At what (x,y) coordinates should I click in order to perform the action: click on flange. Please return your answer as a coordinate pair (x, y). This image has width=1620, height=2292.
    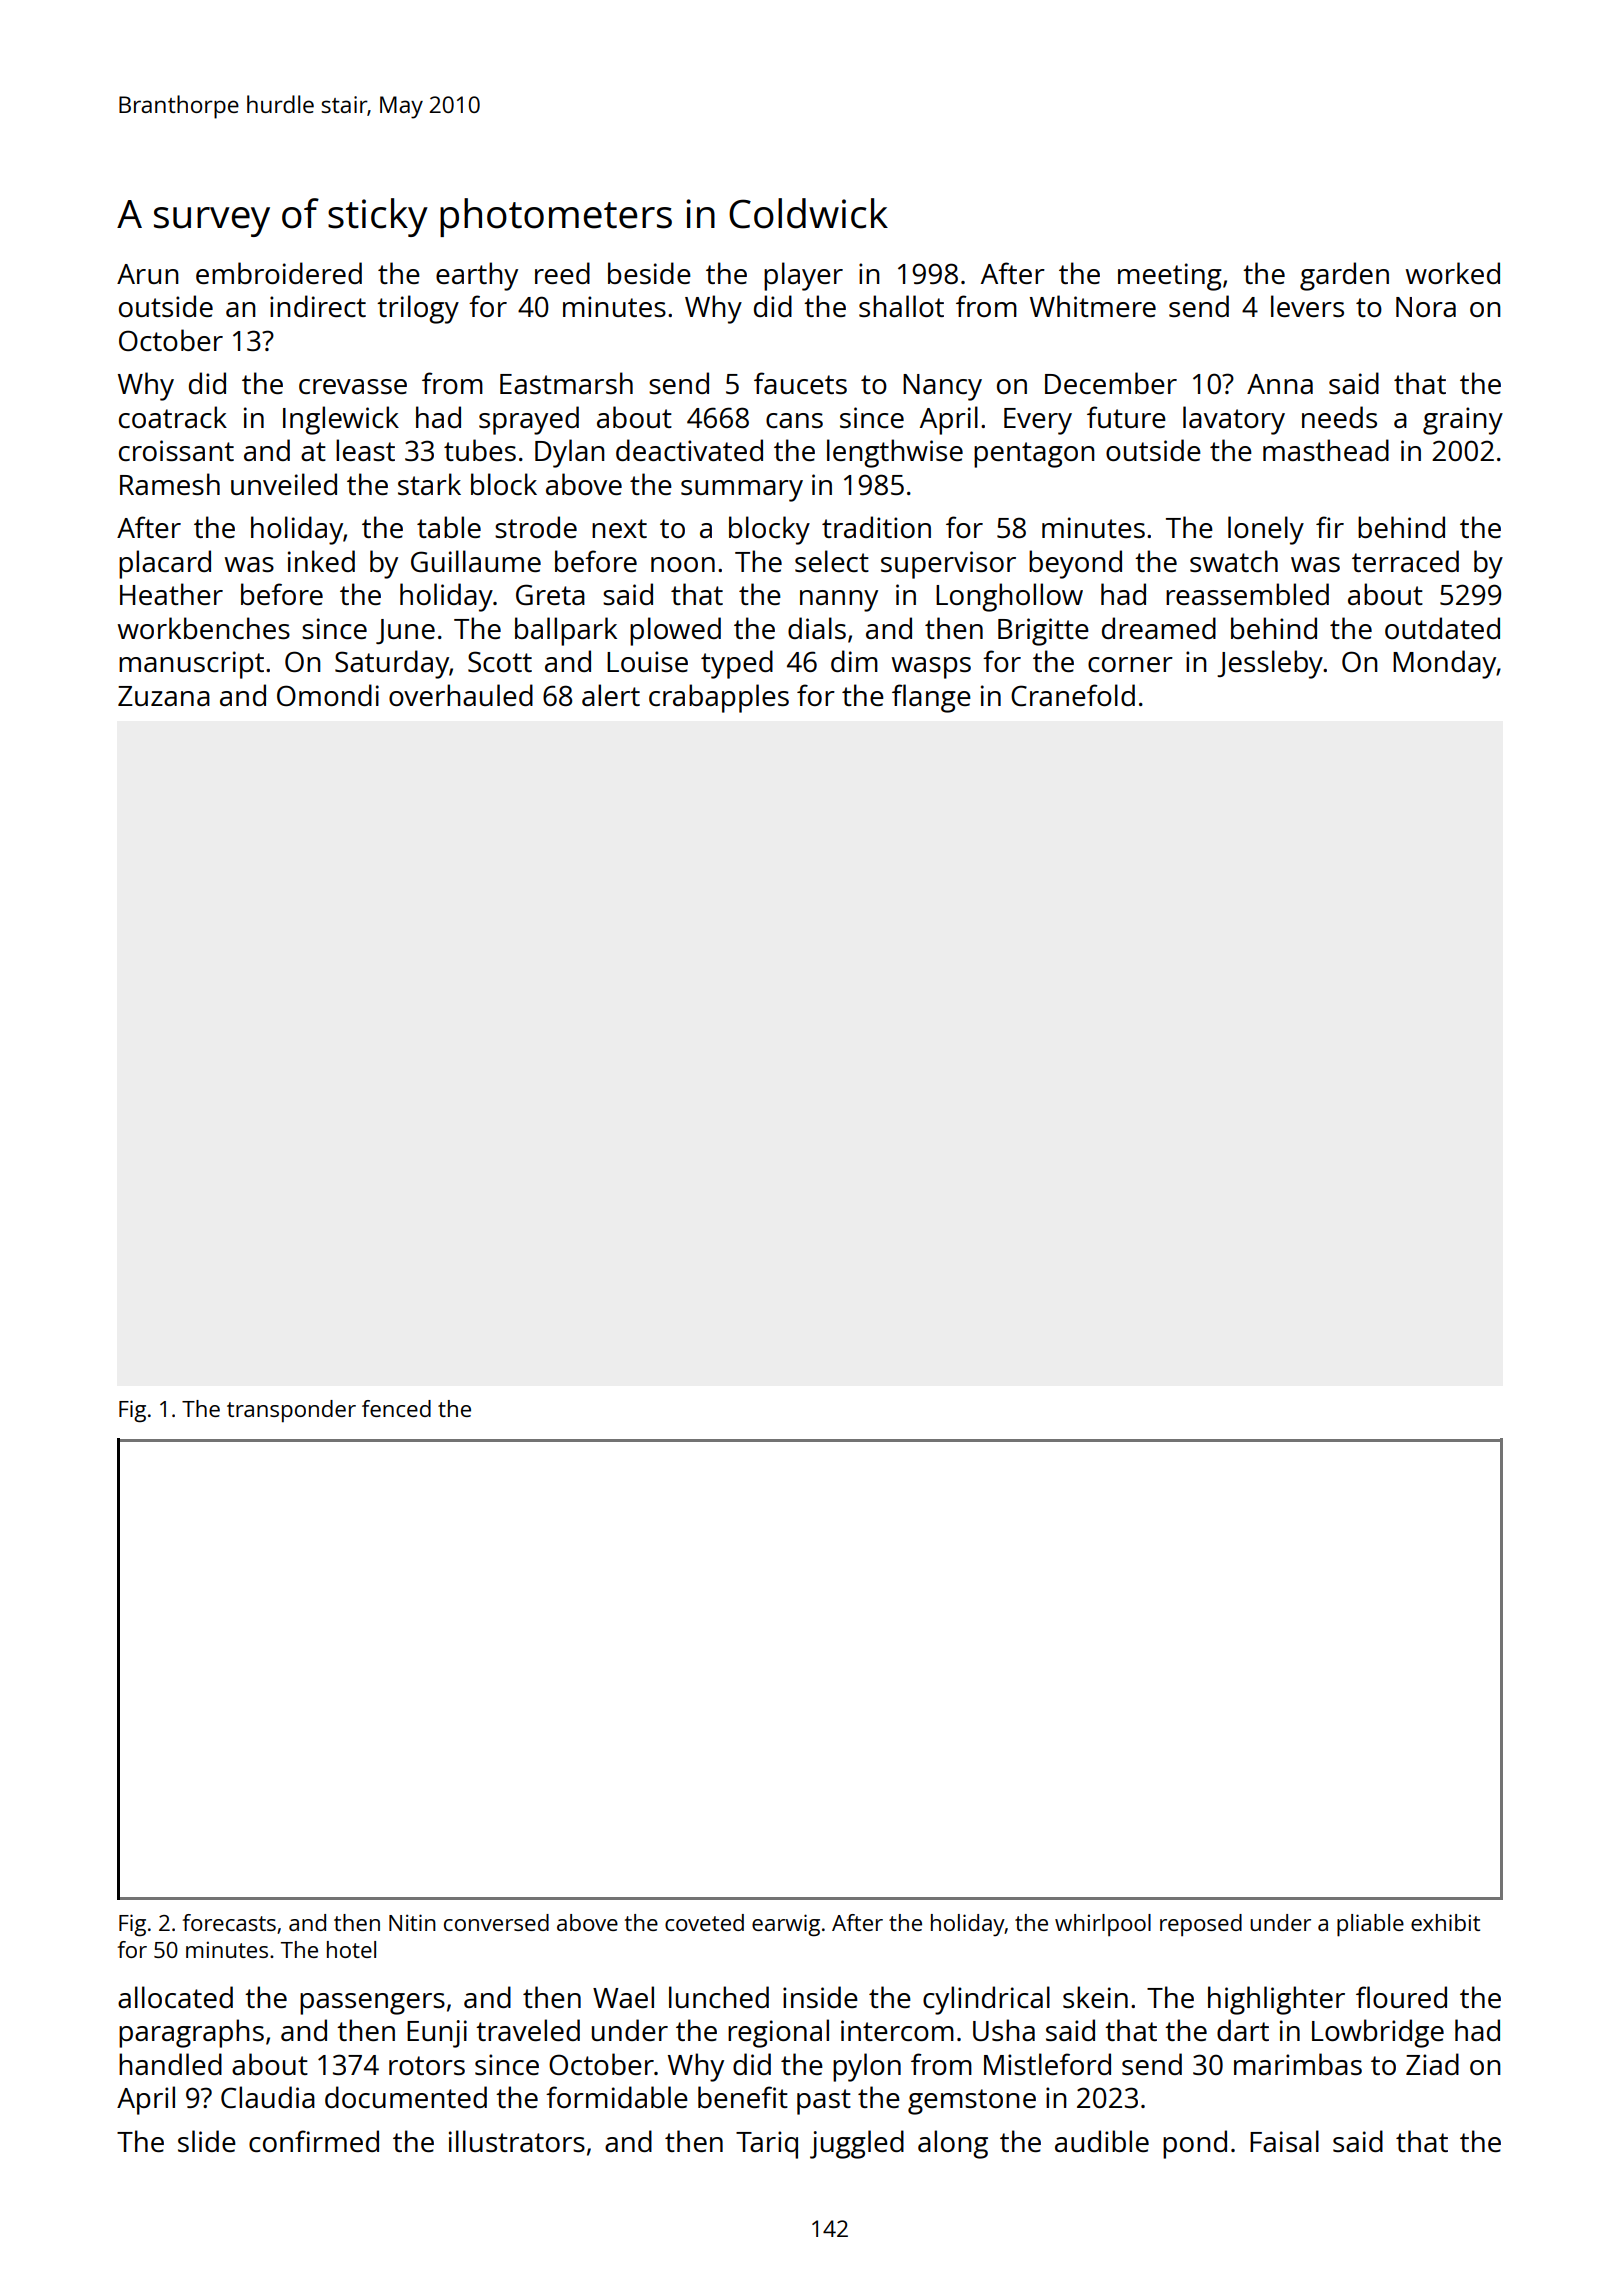
    Looking at the image, I should click on (931, 698).
